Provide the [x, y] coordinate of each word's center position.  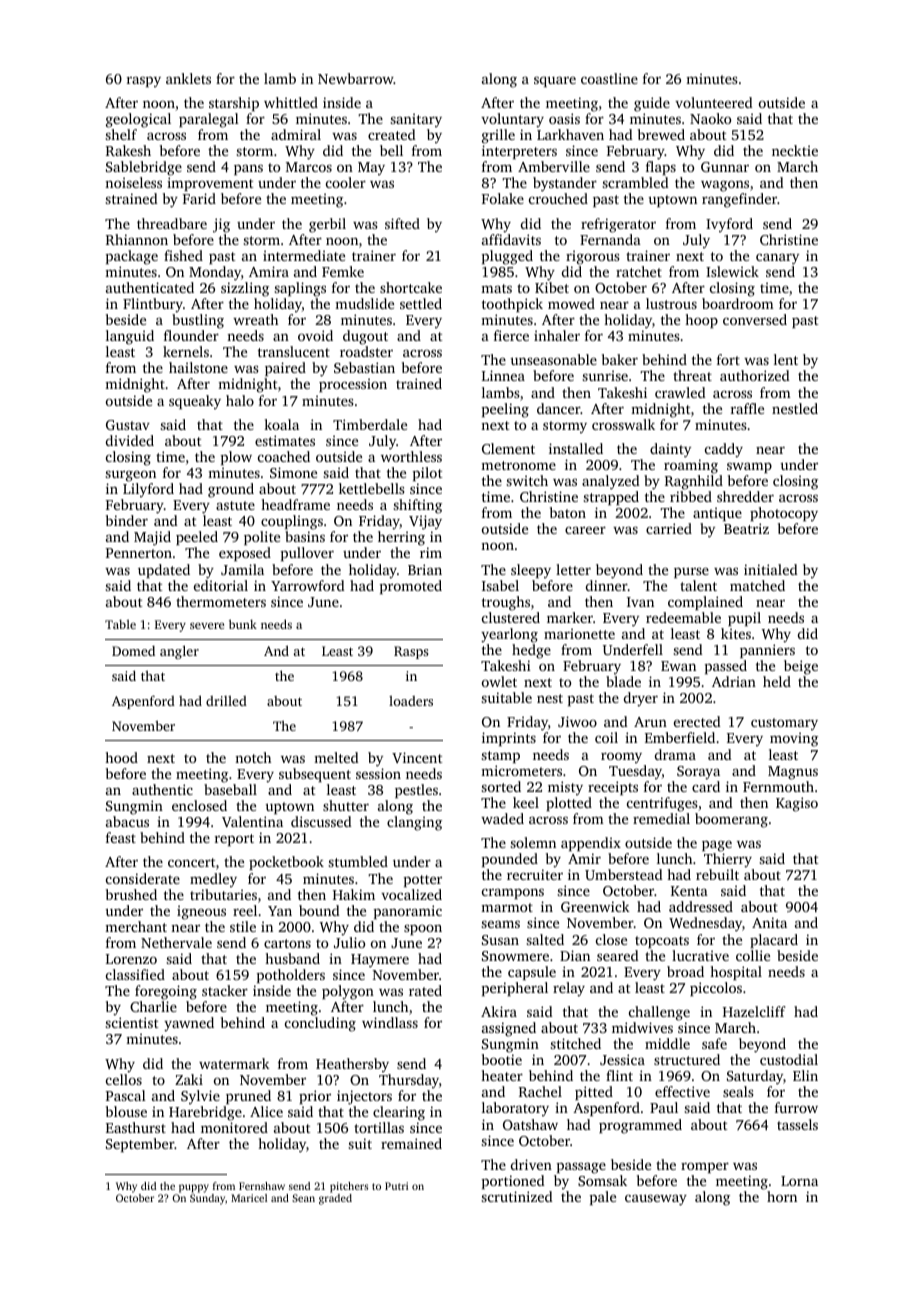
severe [207, 626]
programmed [640, 1126]
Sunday [207, 1199]
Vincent [417, 757]
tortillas [379, 1127]
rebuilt [717, 874]
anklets [188, 78]
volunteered [714, 102]
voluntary [512, 120]
